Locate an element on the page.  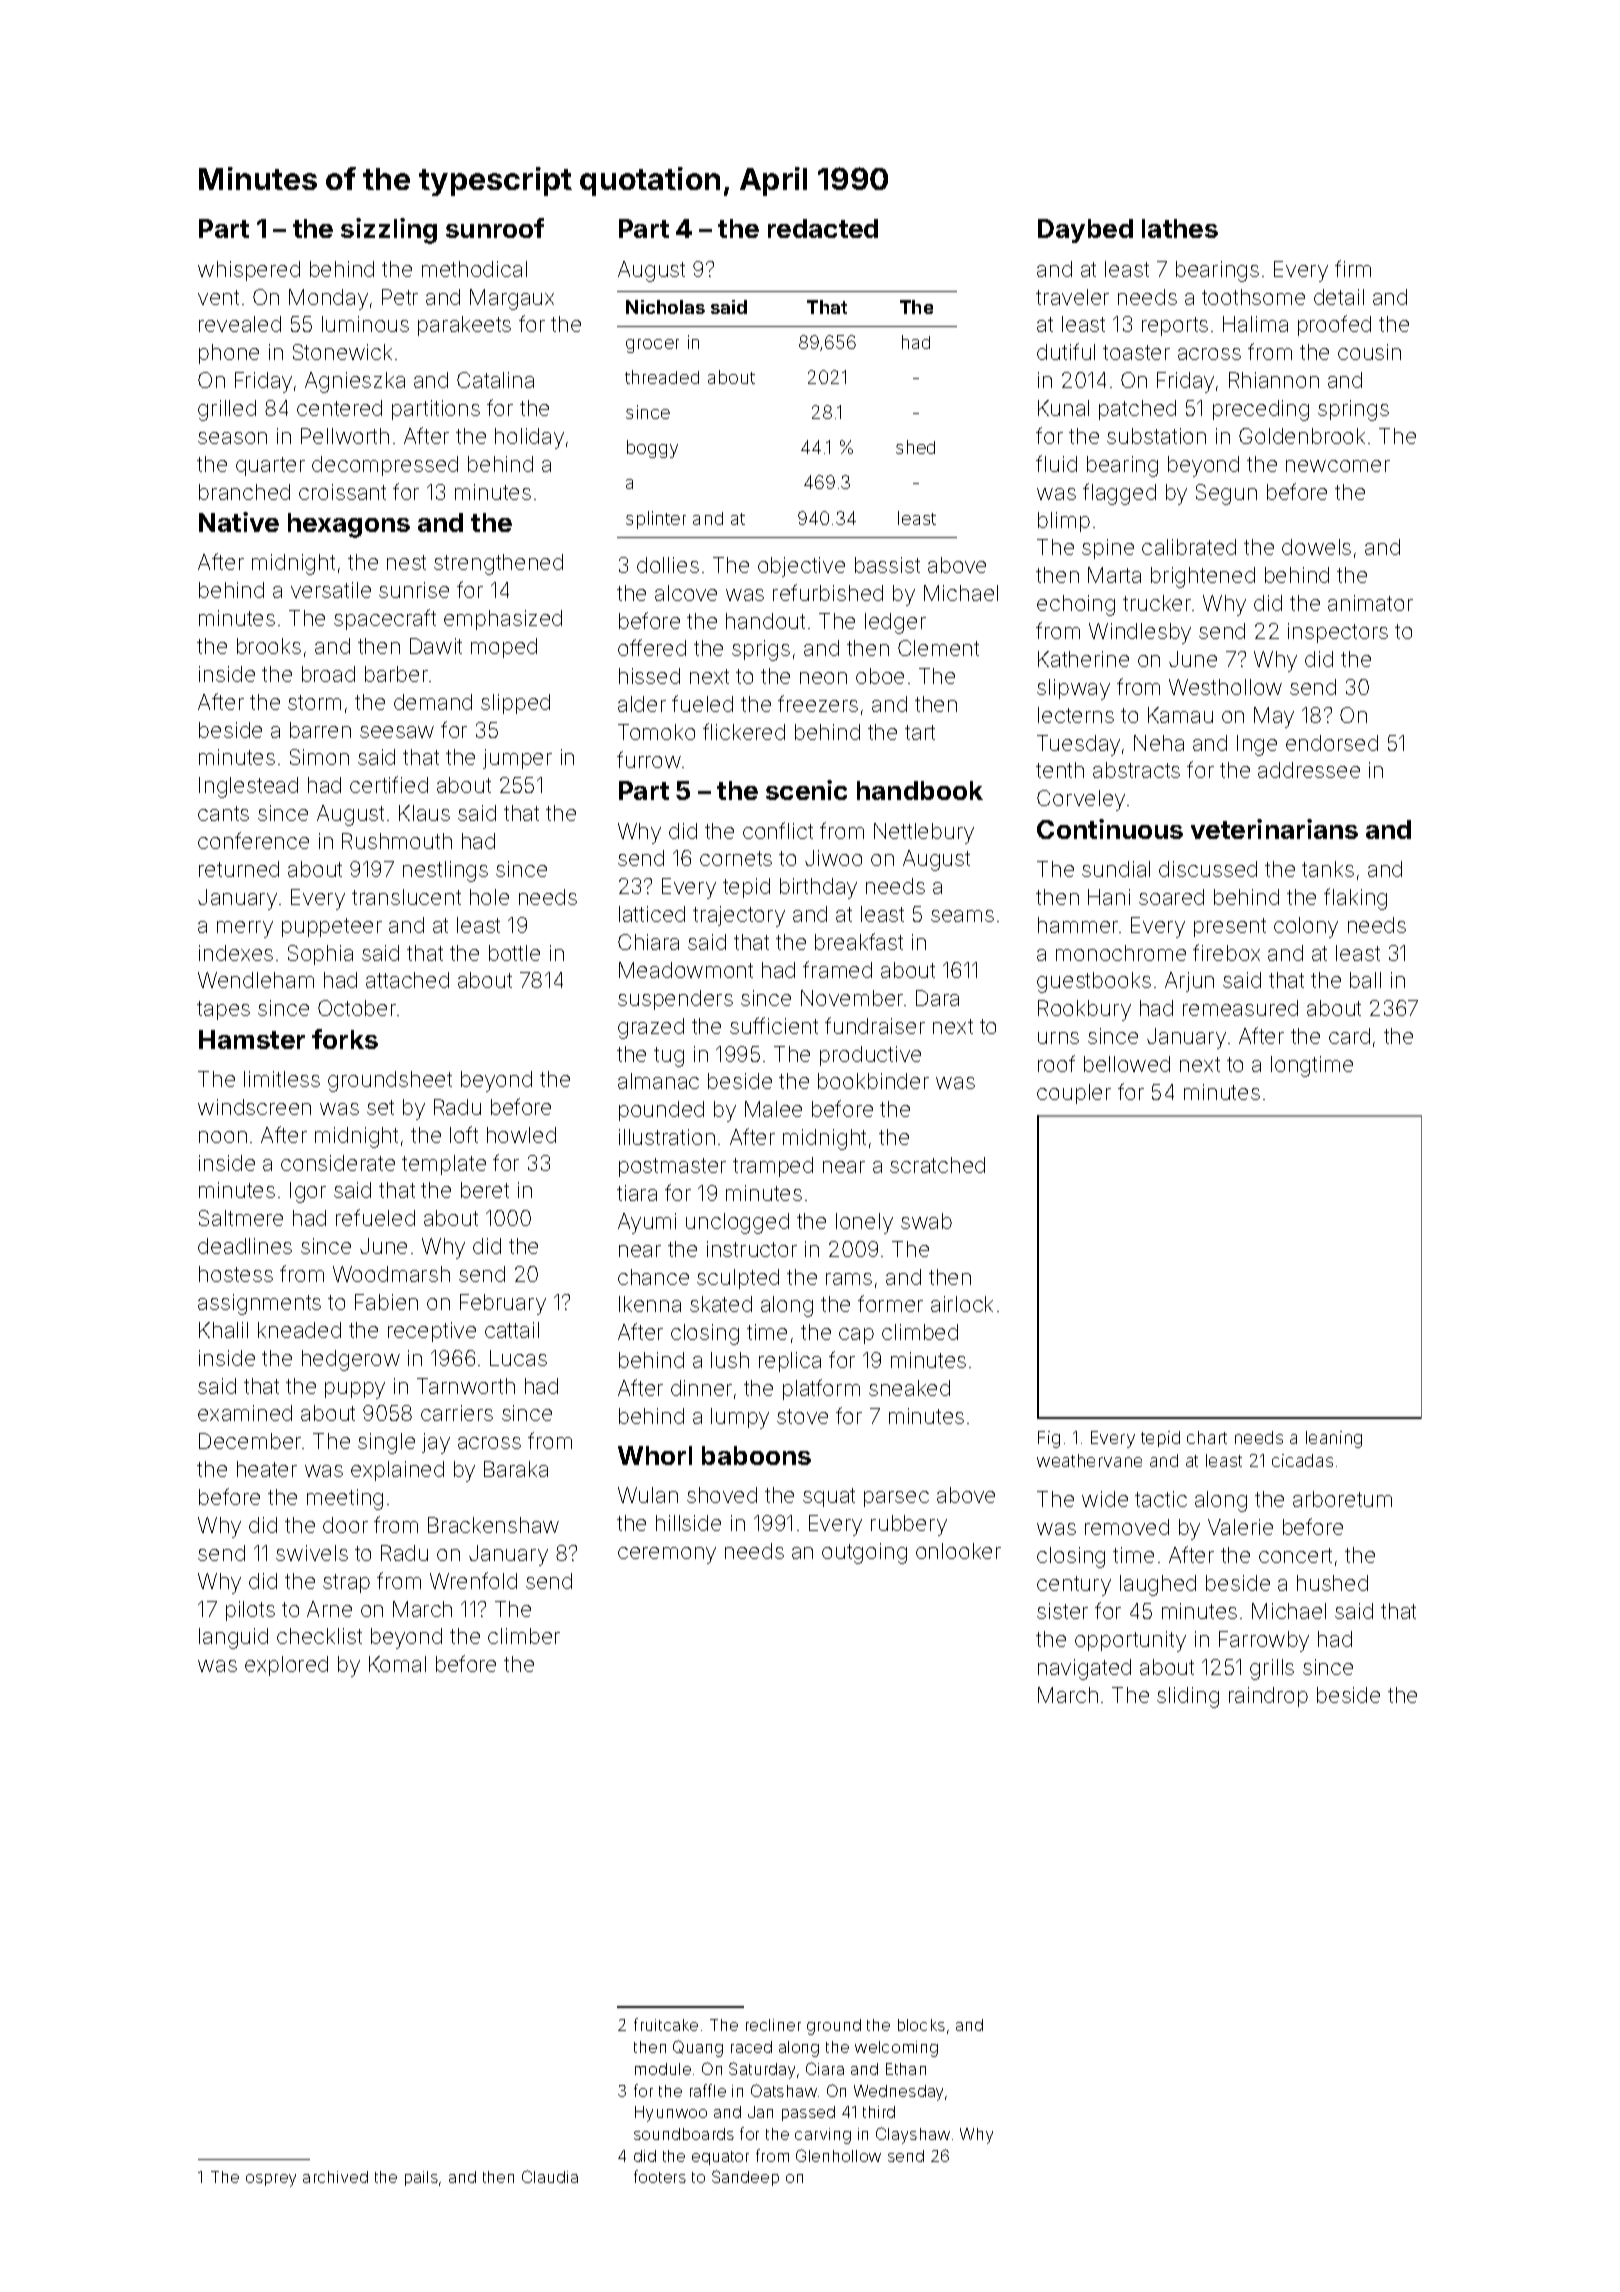
meeting is located at coordinates (345, 1499).
